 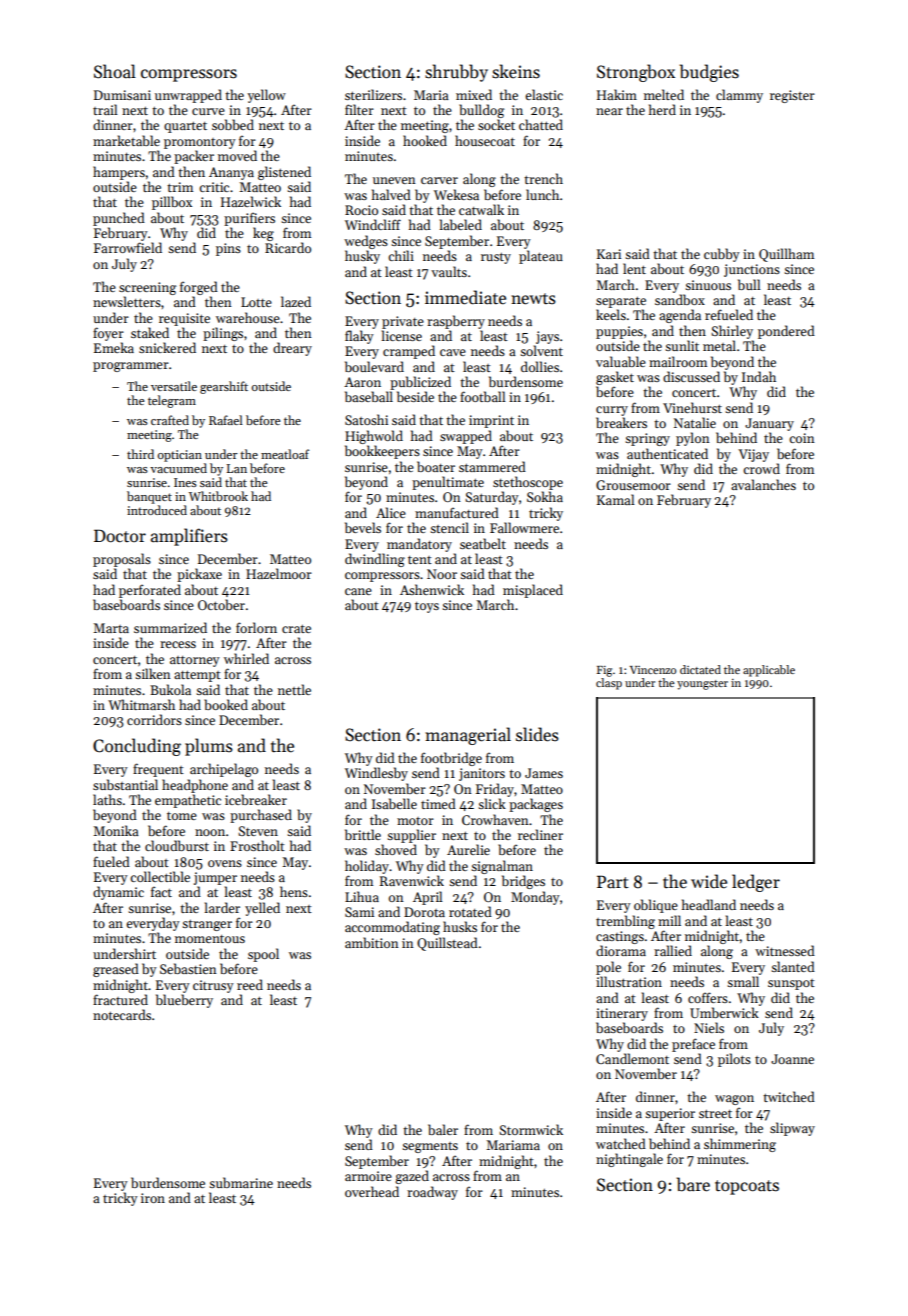 I want to click on Windlesby, so click(x=376, y=774).
